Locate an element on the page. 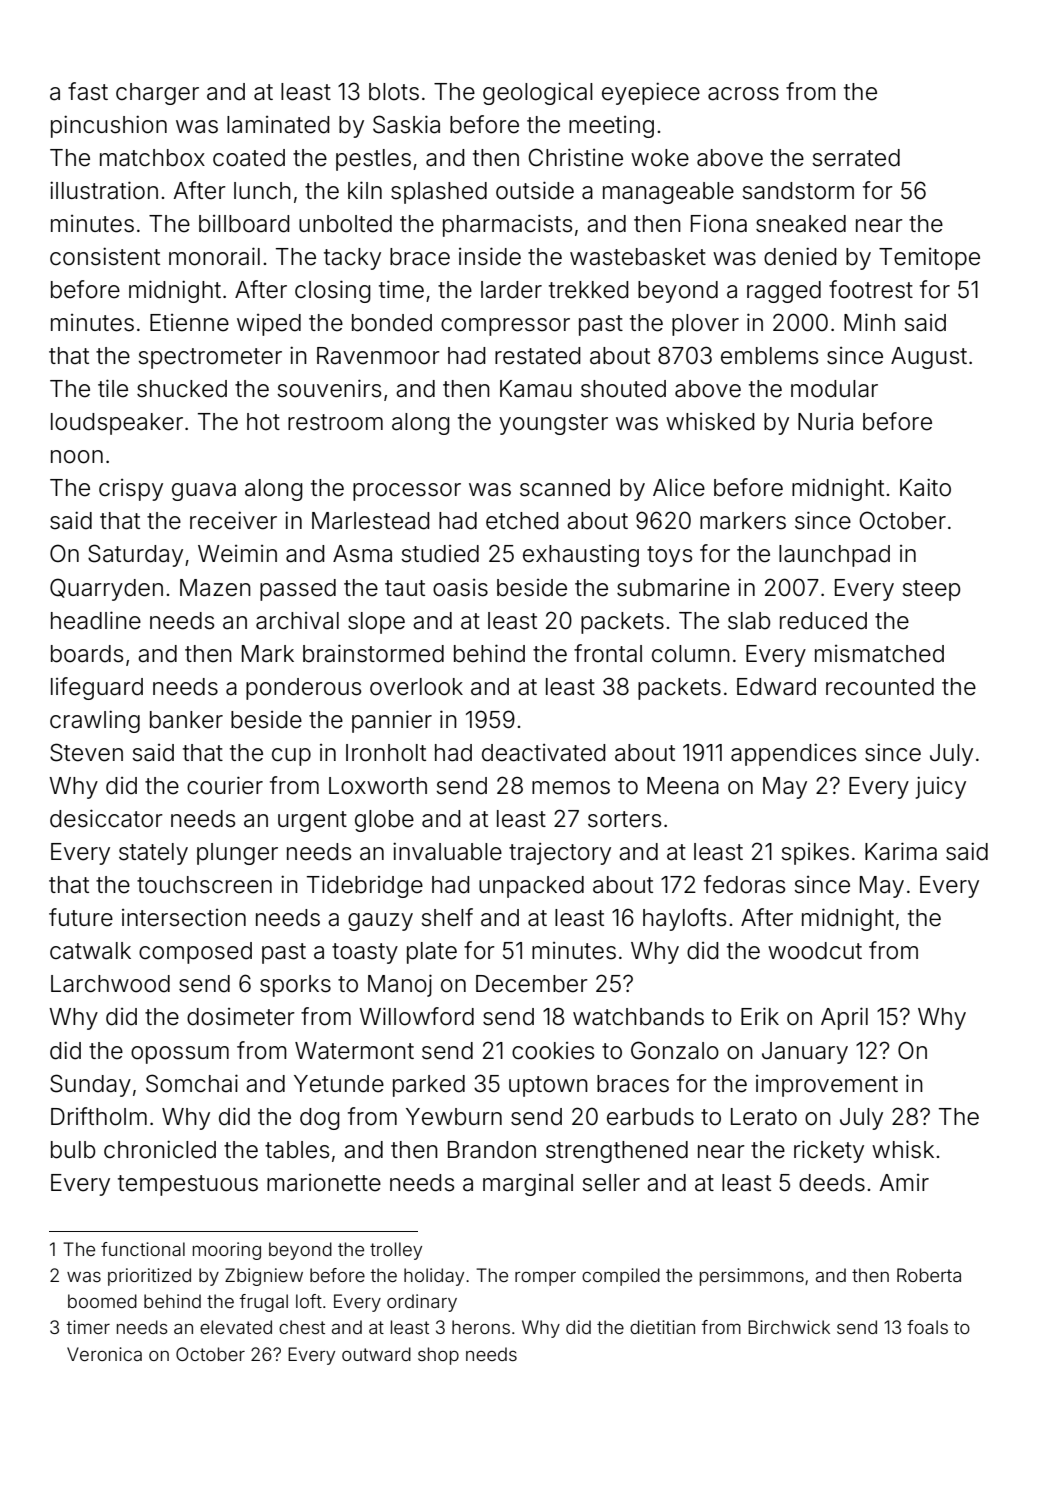 The image size is (1042, 1509). serrated is located at coordinates (856, 158).
